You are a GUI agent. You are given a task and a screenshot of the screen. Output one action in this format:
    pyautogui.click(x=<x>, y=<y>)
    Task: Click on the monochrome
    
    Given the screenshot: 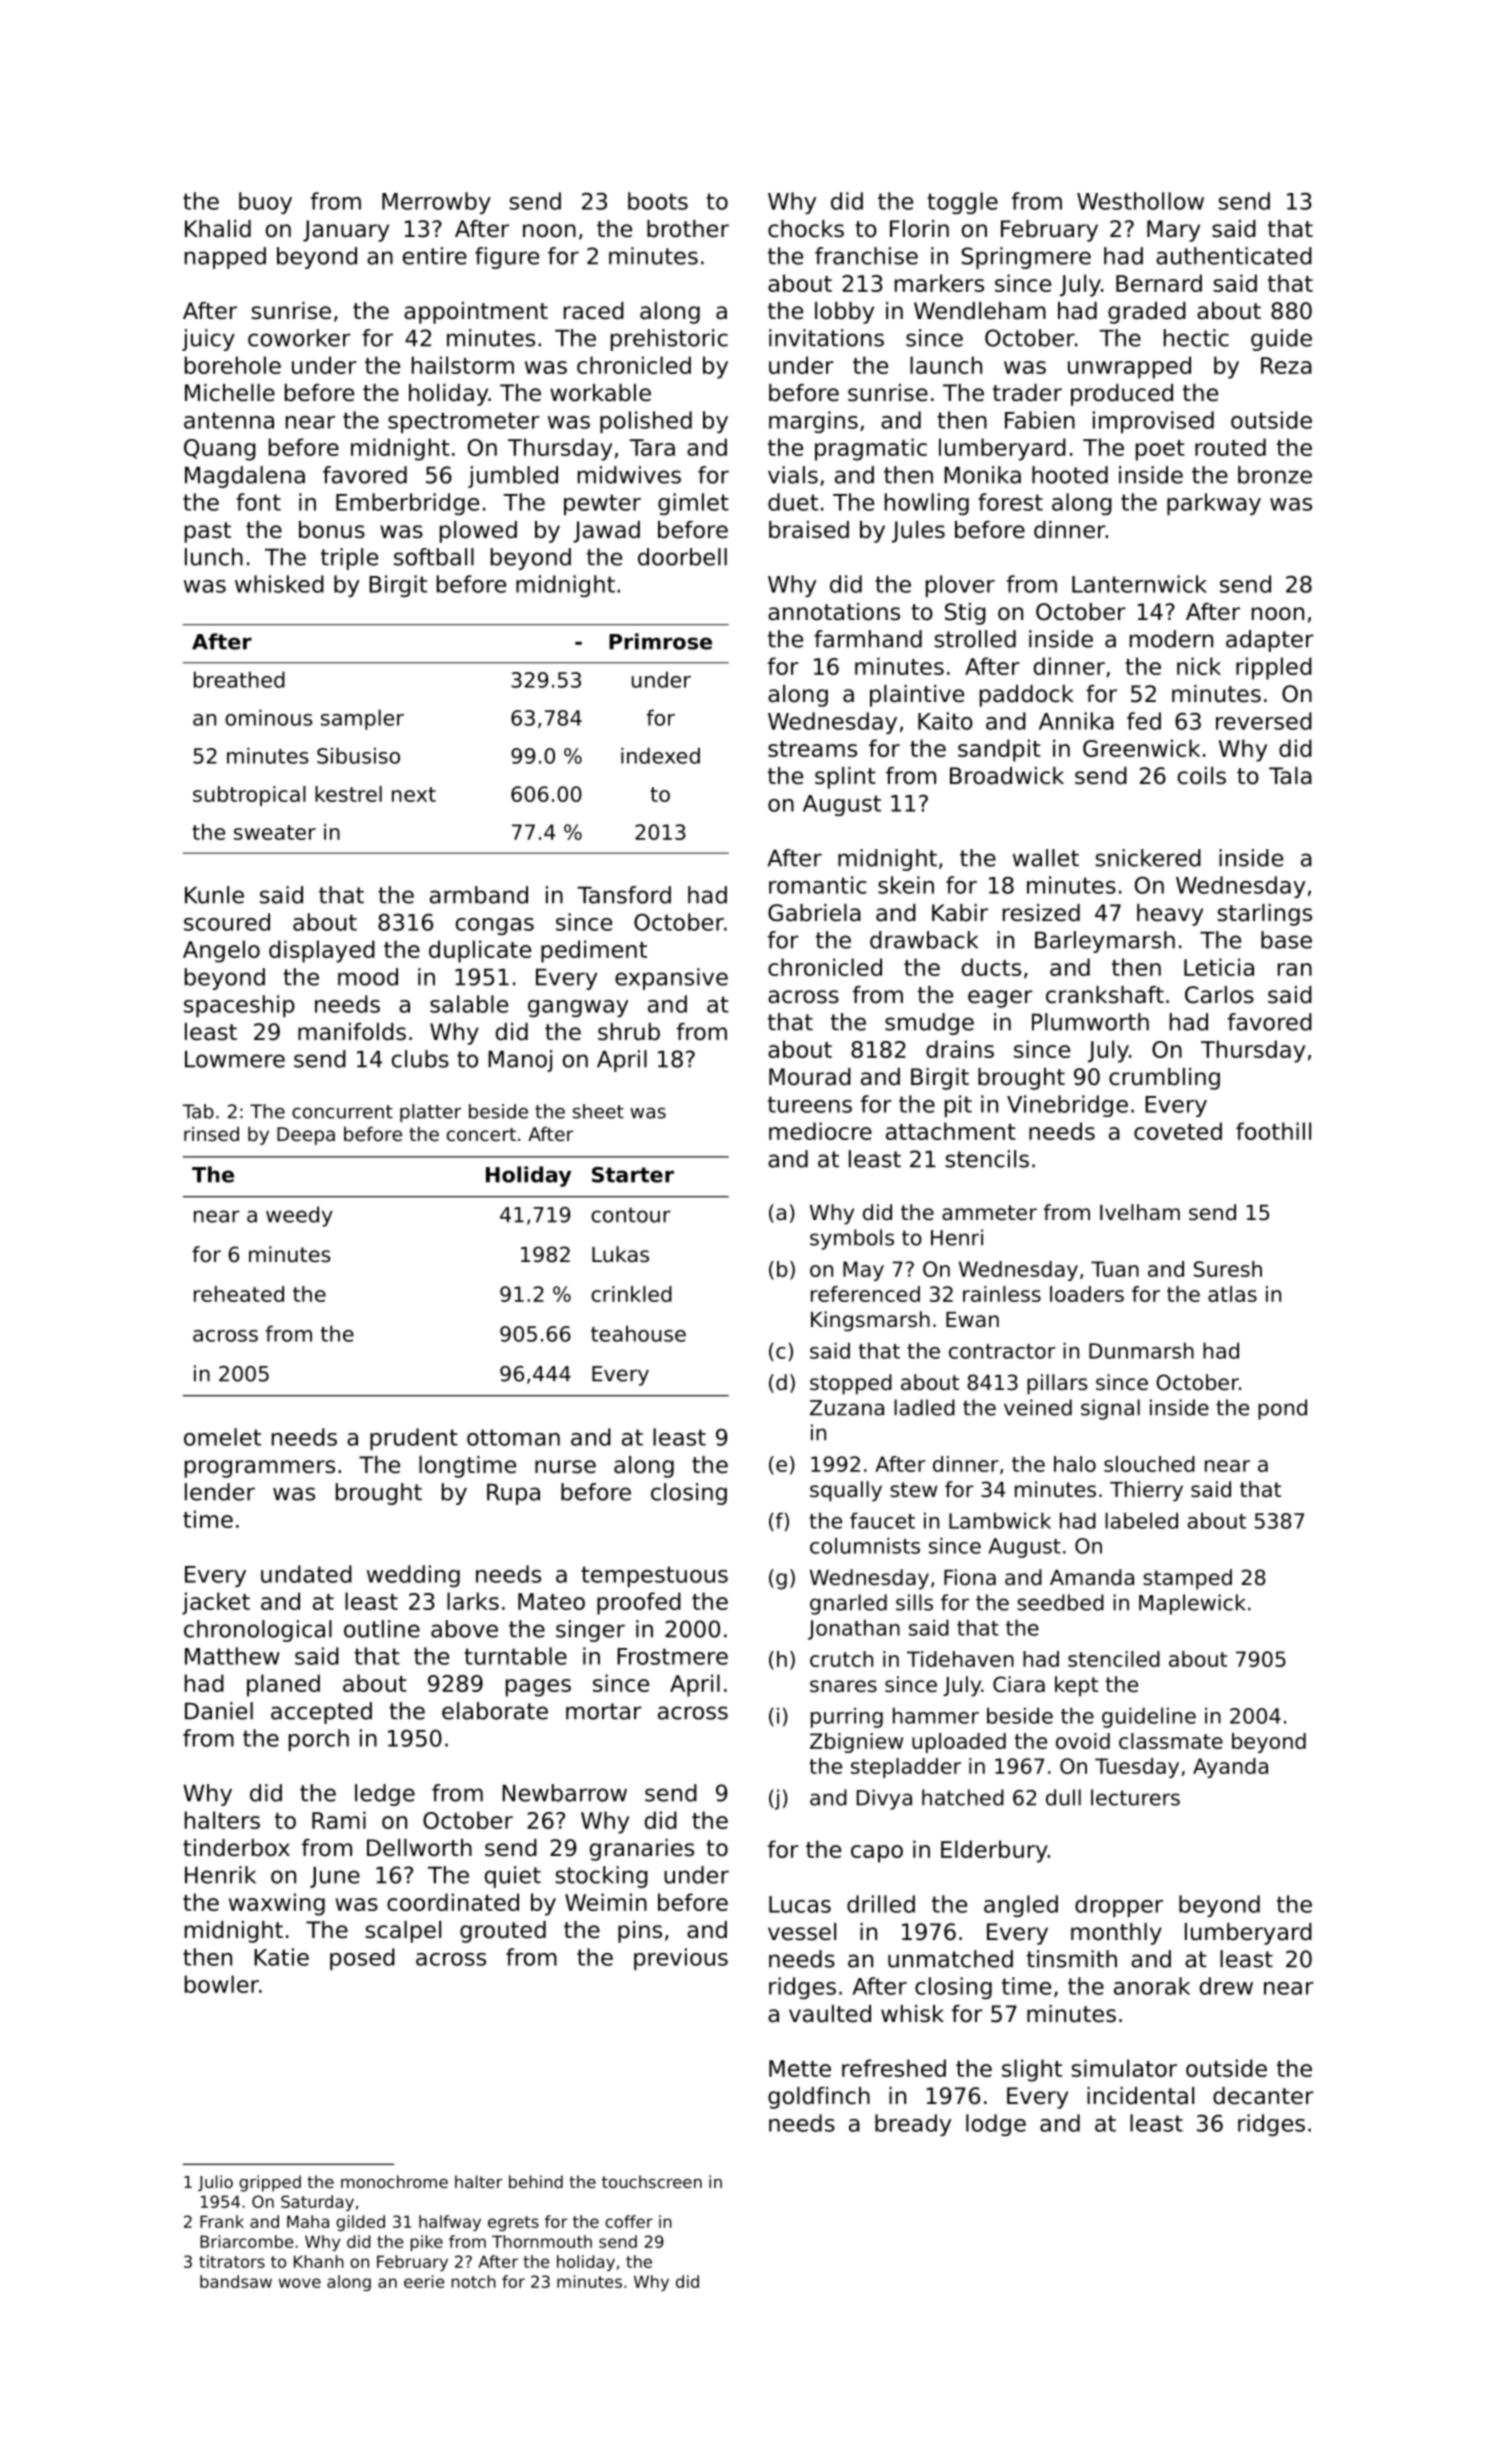 What is the action you would take?
    pyautogui.click(x=394, y=2181)
